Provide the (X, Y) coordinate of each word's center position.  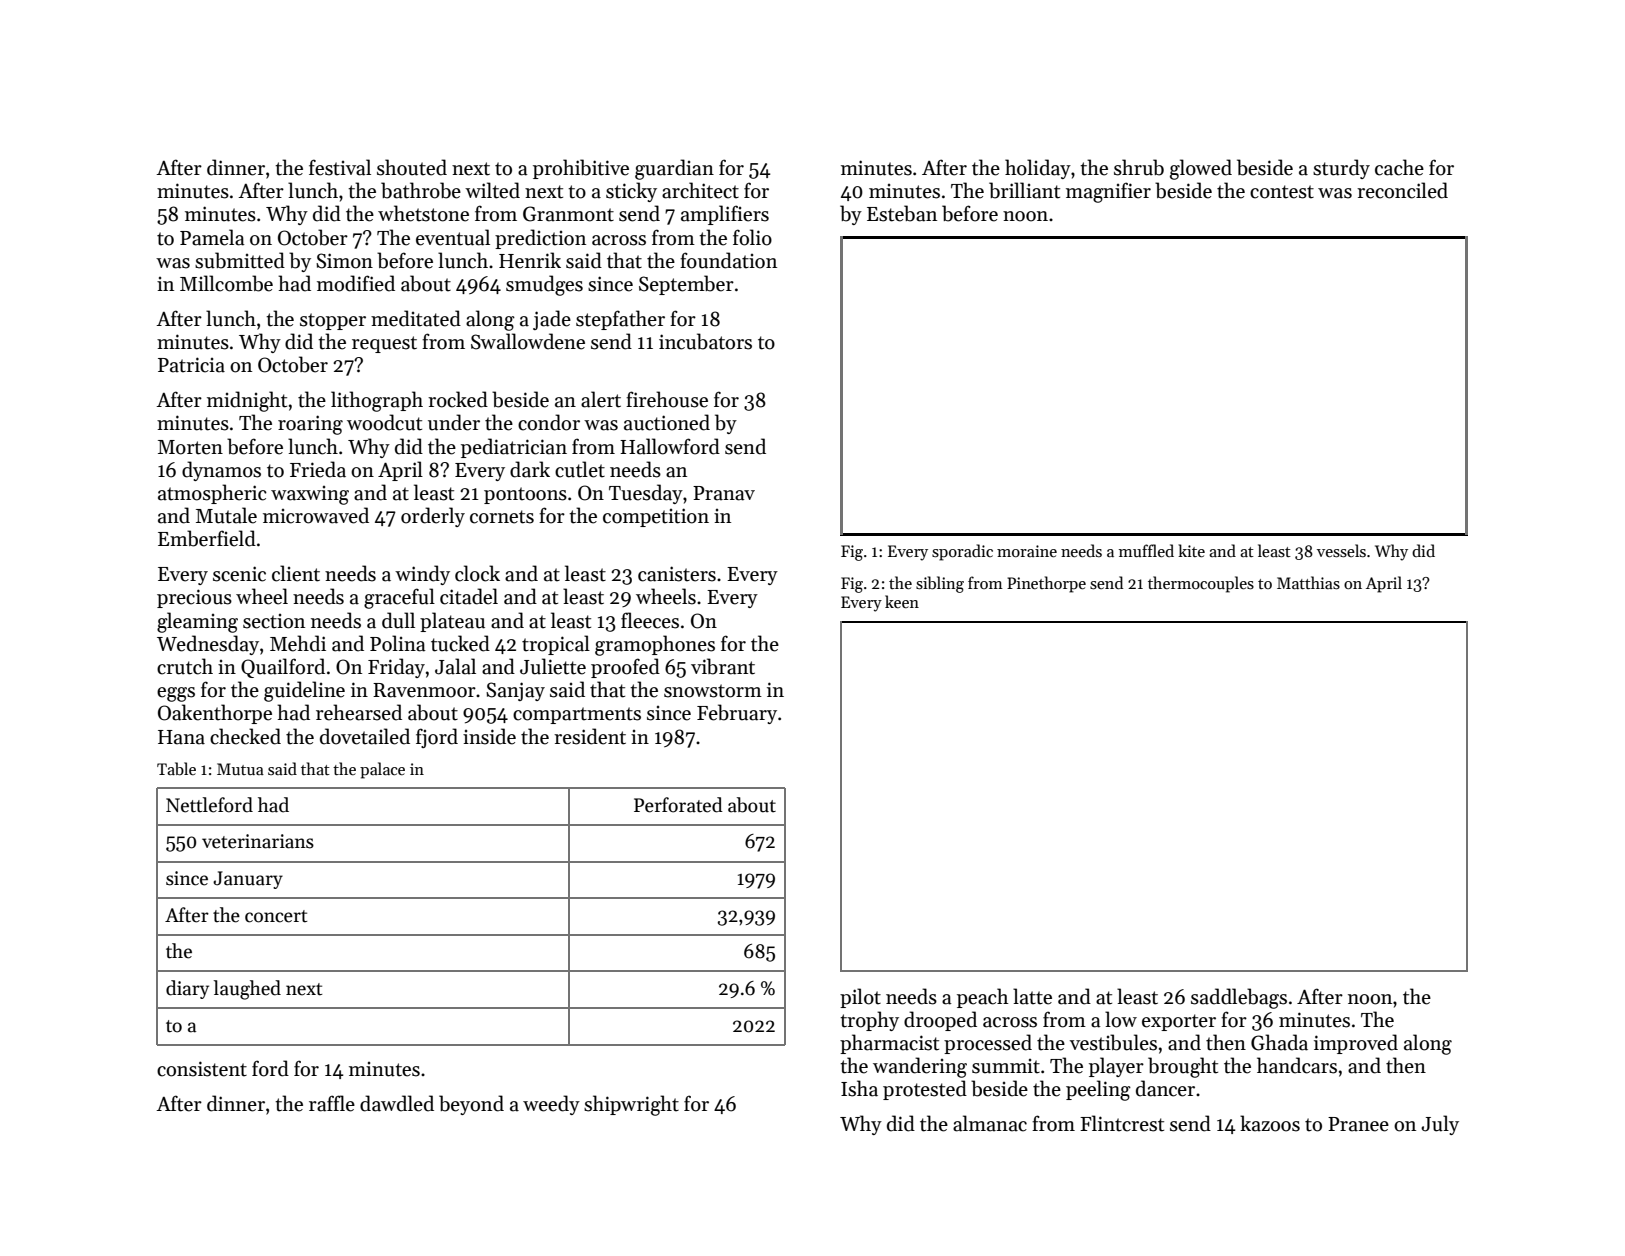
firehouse (667, 399)
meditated (416, 318)
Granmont (568, 214)
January (248, 880)
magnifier (1108, 192)
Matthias (1308, 583)
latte (1032, 996)
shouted (412, 167)
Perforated (678, 805)
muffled (1146, 550)
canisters (677, 574)
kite (1191, 550)
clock (477, 573)
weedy (551, 1105)
